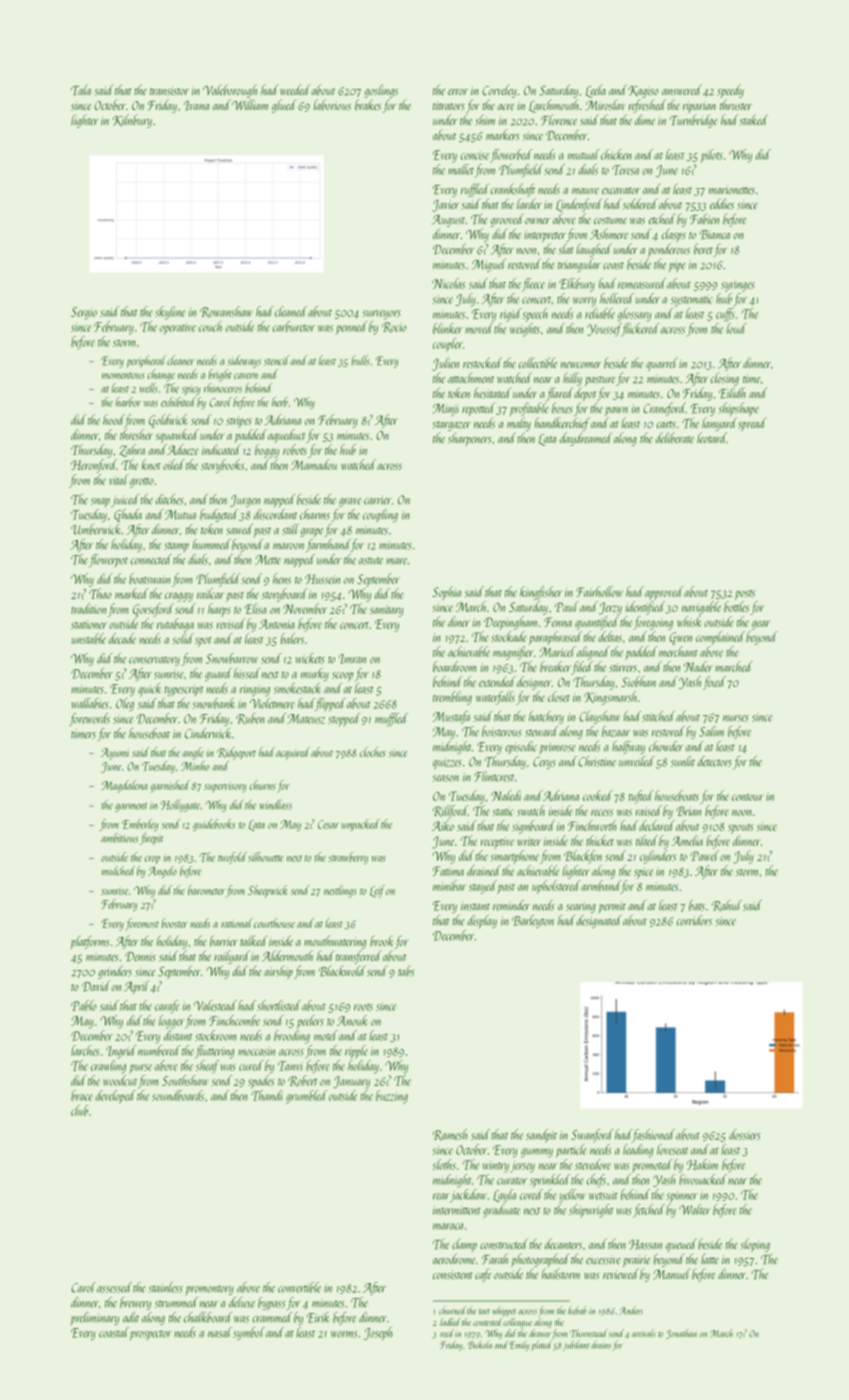  Describe the element at coordinates (446, 593) in the screenshot. I see `Sophia` at that location.
